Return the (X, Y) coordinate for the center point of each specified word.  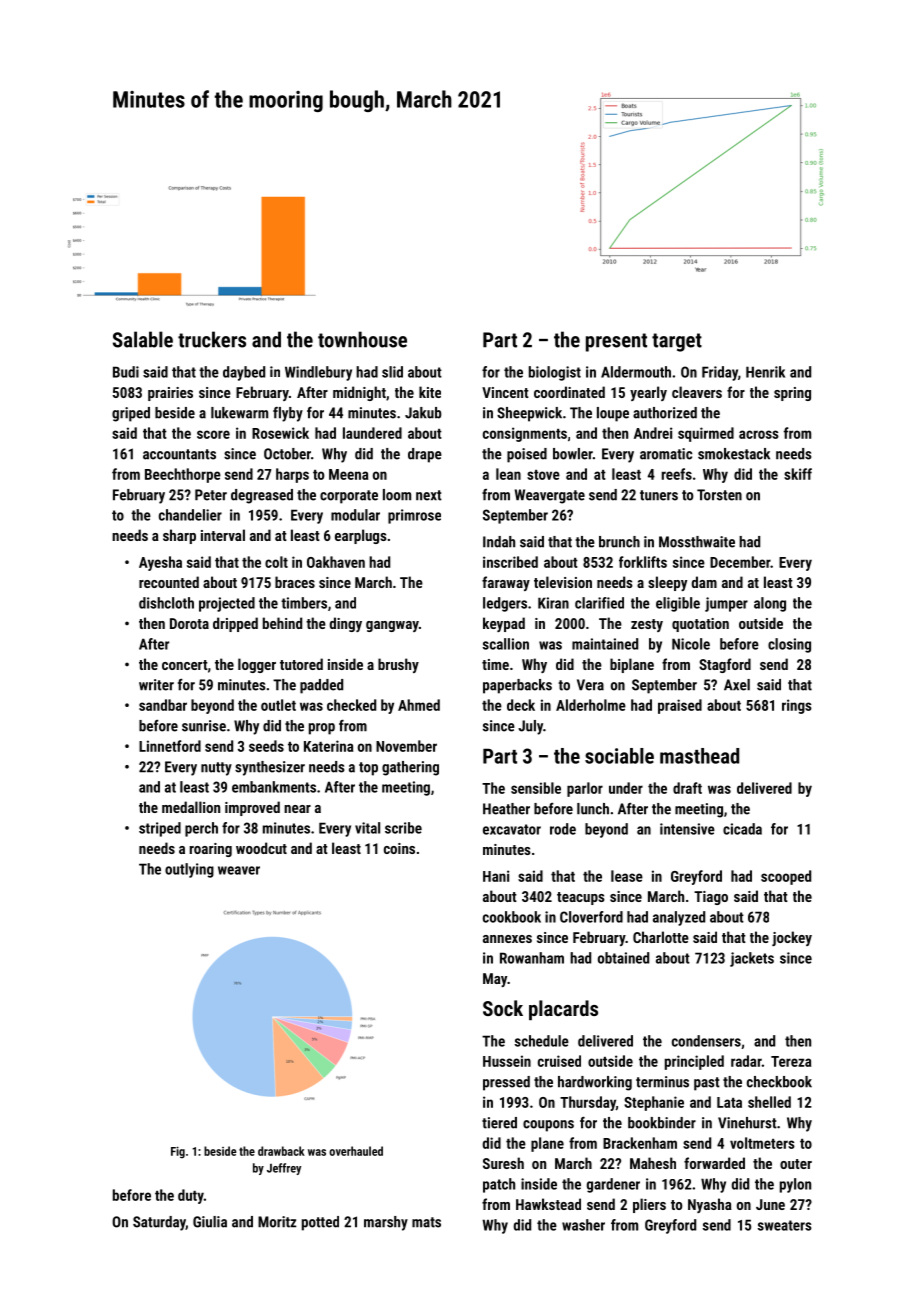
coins (399, 848)
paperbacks (517, 686)
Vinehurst (747, 1123)
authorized (665, 413)
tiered (499, 1123)
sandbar (163, 705)
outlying (189, 870)
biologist (555, 373)
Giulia (210, 1222)
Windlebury (318, 373)
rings (797, 706)
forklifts (643, 562)
